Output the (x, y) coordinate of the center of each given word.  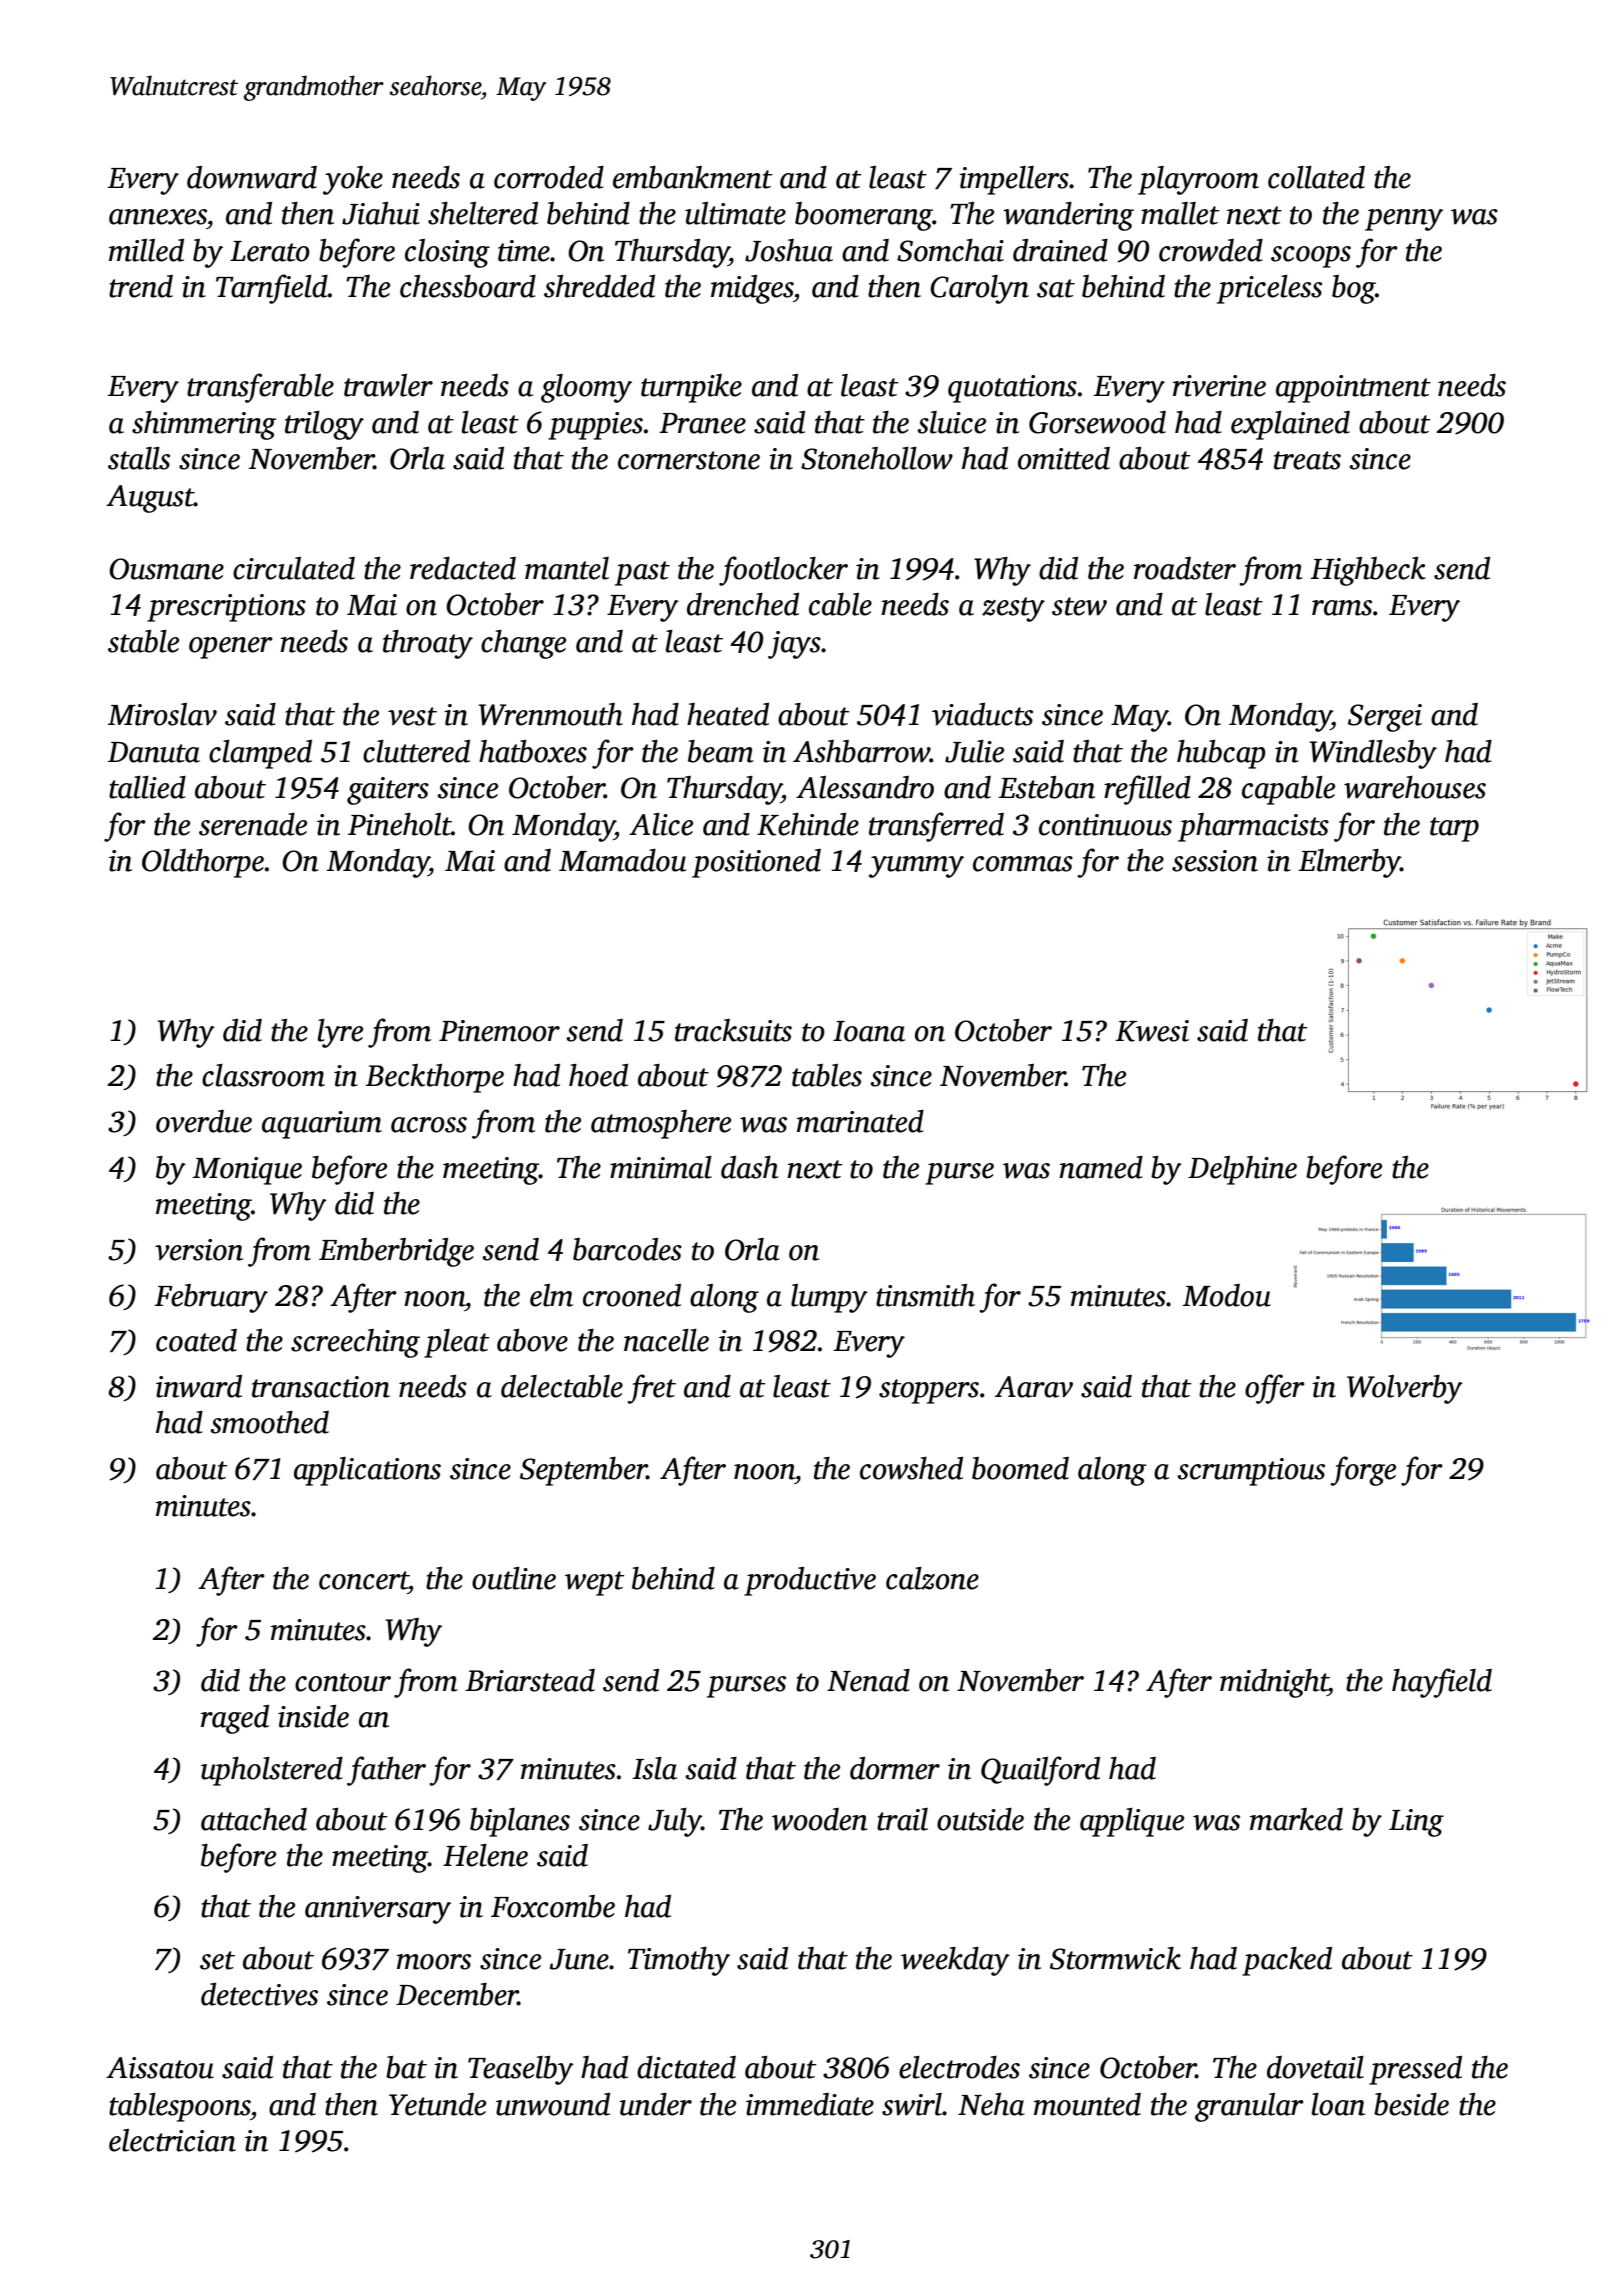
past (642, 573)
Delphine (1242, 1170)
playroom (1198, 180)
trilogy (324, 425)
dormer (895, 1768)
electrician (172, 2140)
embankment (692, 177)
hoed (598, 1075)
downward (252, 177)
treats (1307, 460)
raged (235, 1719)
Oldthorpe (203, 863)
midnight (1274, 1683)
